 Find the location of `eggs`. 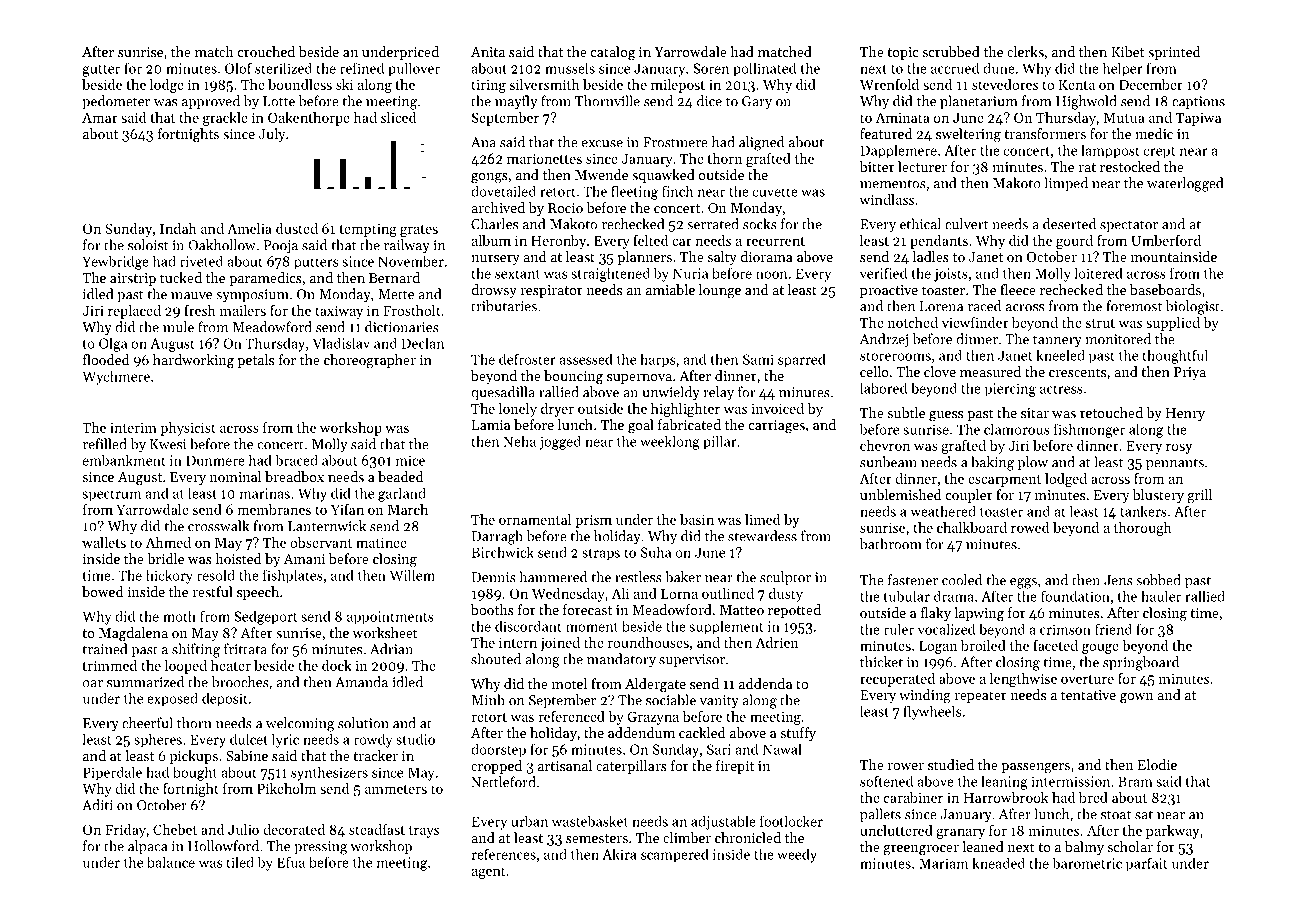

eggs is located at coordinates (1023, 583).
